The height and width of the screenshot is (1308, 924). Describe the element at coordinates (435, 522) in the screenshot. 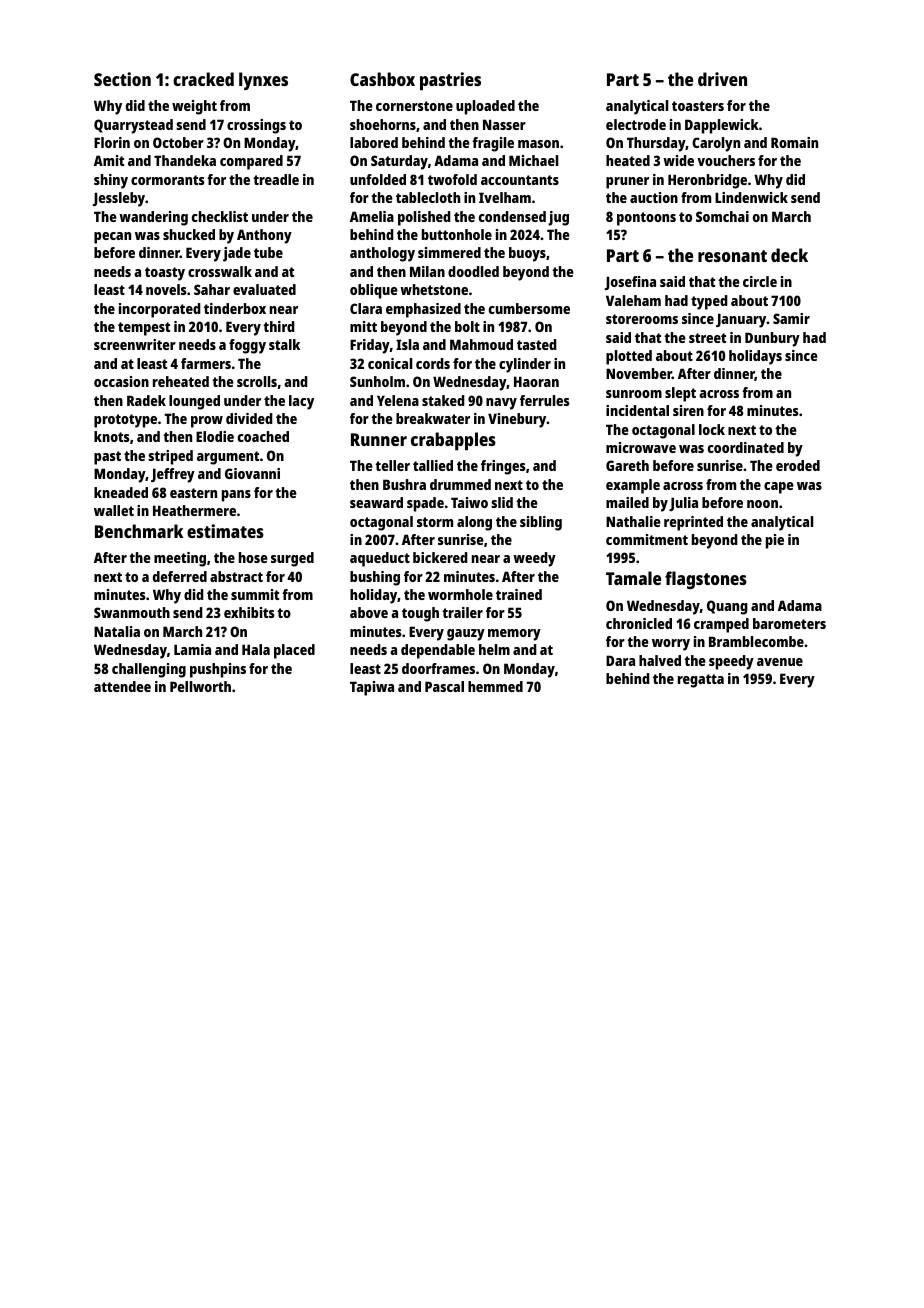

I see `storm` at that location.
